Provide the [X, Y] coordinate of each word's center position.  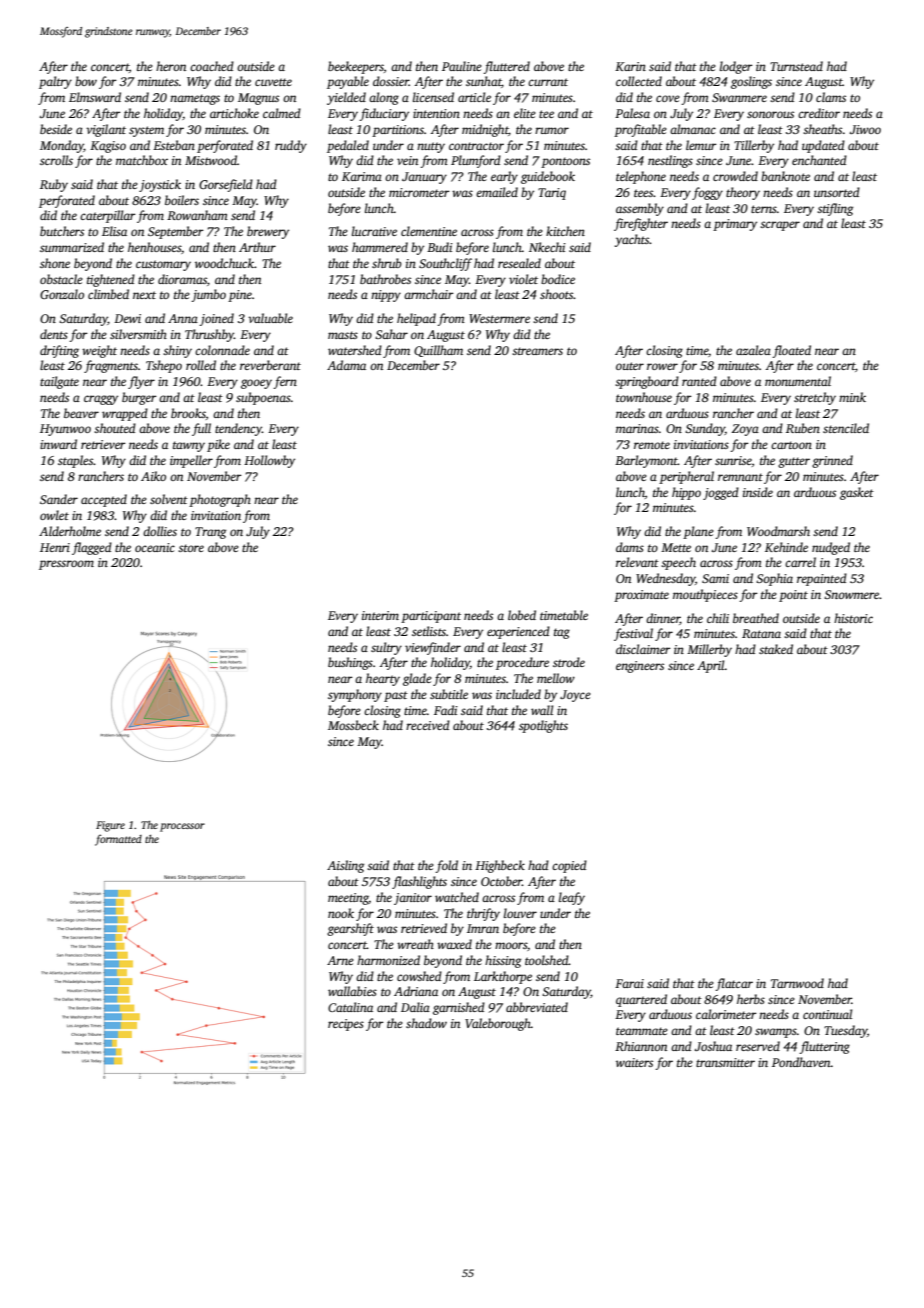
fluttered [506, 67]
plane [698, 532]
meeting [348, 899]
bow [86, 81]
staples [75, 461]
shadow [426, 1023]
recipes [346, 1025]
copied [569, 866]
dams [630, 547]
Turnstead [796, 66]
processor [182, 827]
